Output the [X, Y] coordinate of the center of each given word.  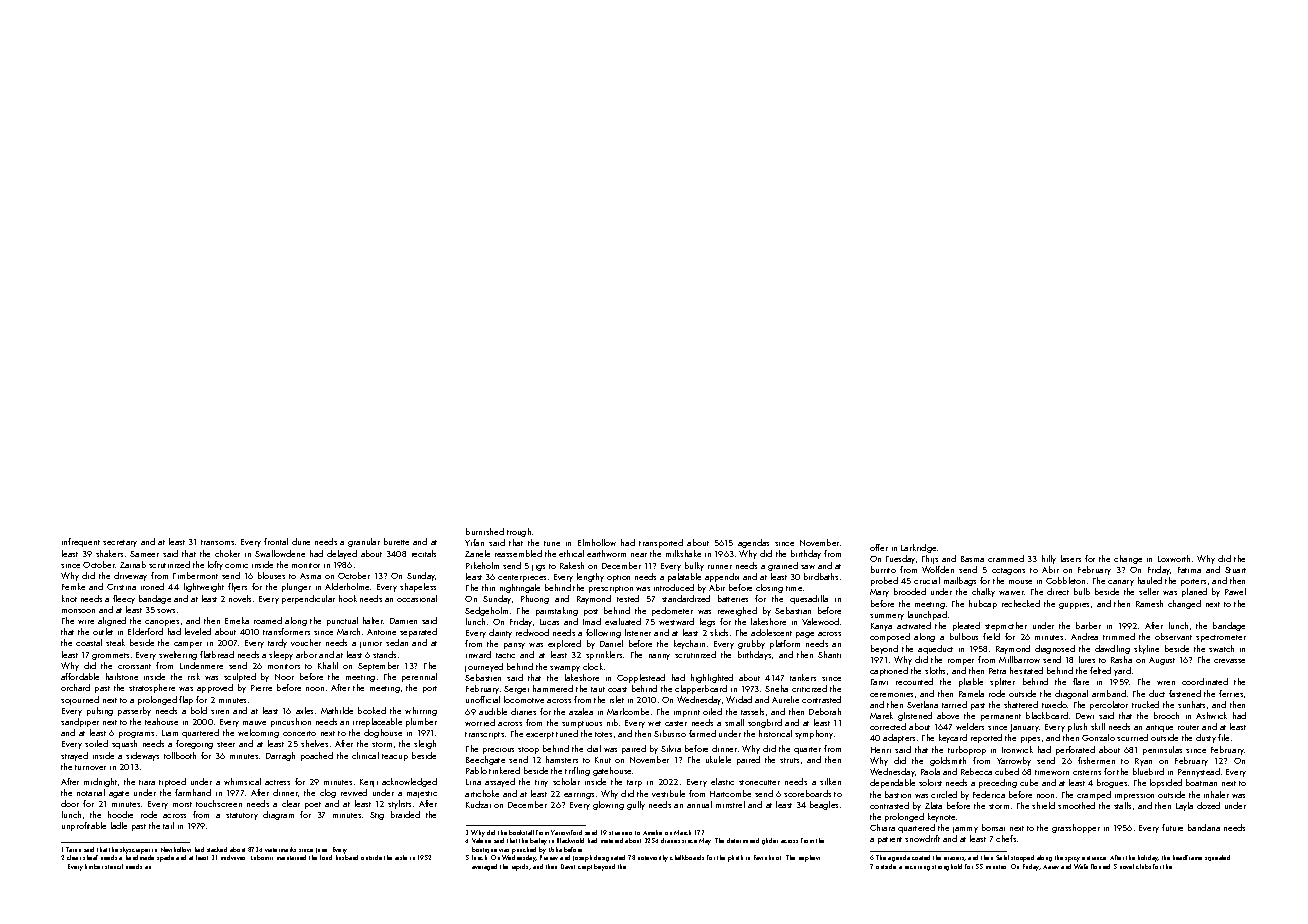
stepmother [1006, 626]
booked [372, 710]
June [321, 850]
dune [301, 541]
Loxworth [1174, 558]
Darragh [280, 756]
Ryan [1143, 762]
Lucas [549, 622]
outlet [103, 631]
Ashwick [1211, 715]
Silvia [671, 748]
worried [480, 722]
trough [519, 532]
